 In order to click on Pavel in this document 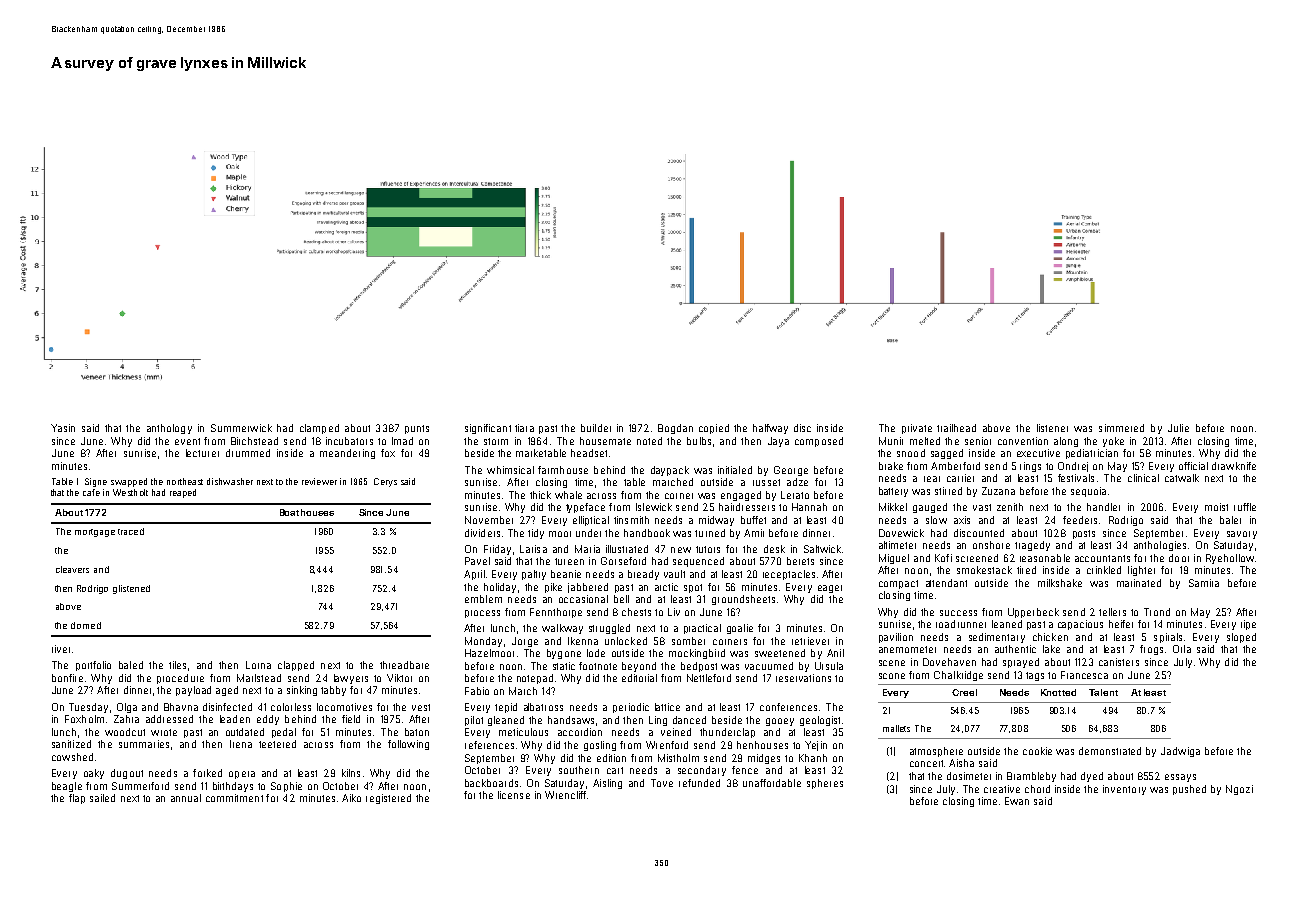, I will do `click(477, 561)`.
